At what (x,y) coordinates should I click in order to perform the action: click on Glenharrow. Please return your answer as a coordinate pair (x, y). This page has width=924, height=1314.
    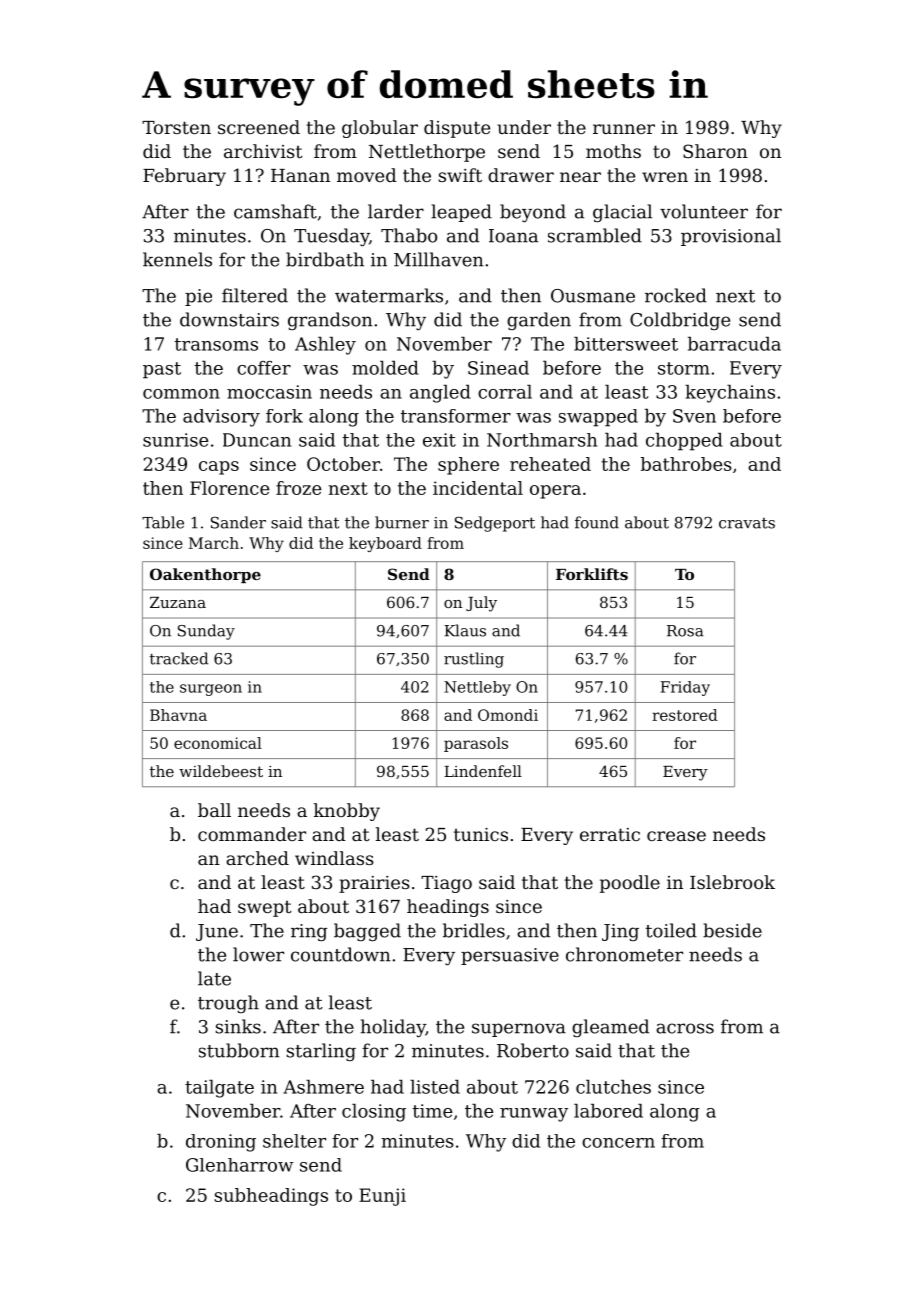
    Looking at the image, I should click on (239, 1165).
